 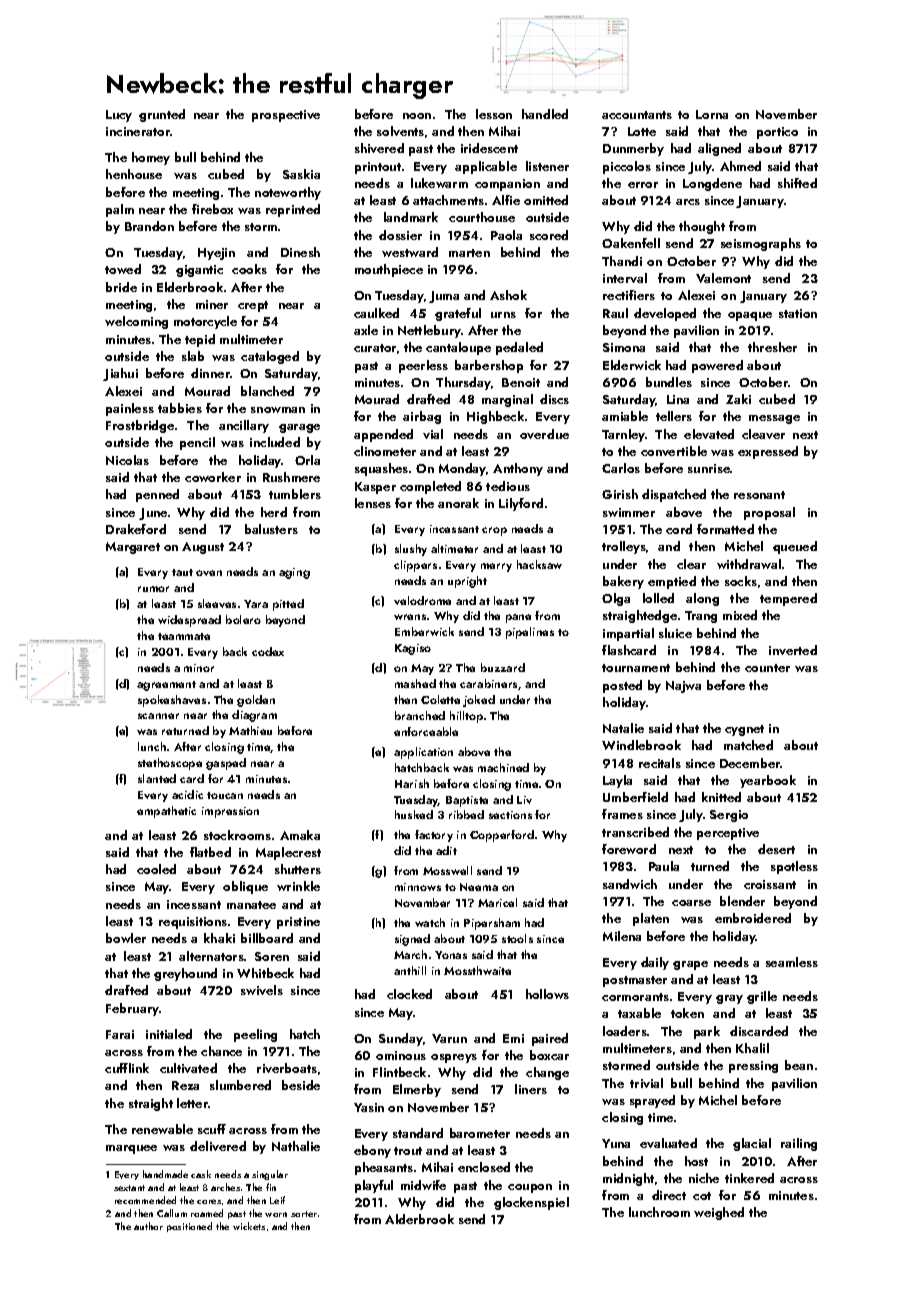 What do you see at coordinates (415, 683) in the page?
I see `mashed` at bounding box center [415, 683].
